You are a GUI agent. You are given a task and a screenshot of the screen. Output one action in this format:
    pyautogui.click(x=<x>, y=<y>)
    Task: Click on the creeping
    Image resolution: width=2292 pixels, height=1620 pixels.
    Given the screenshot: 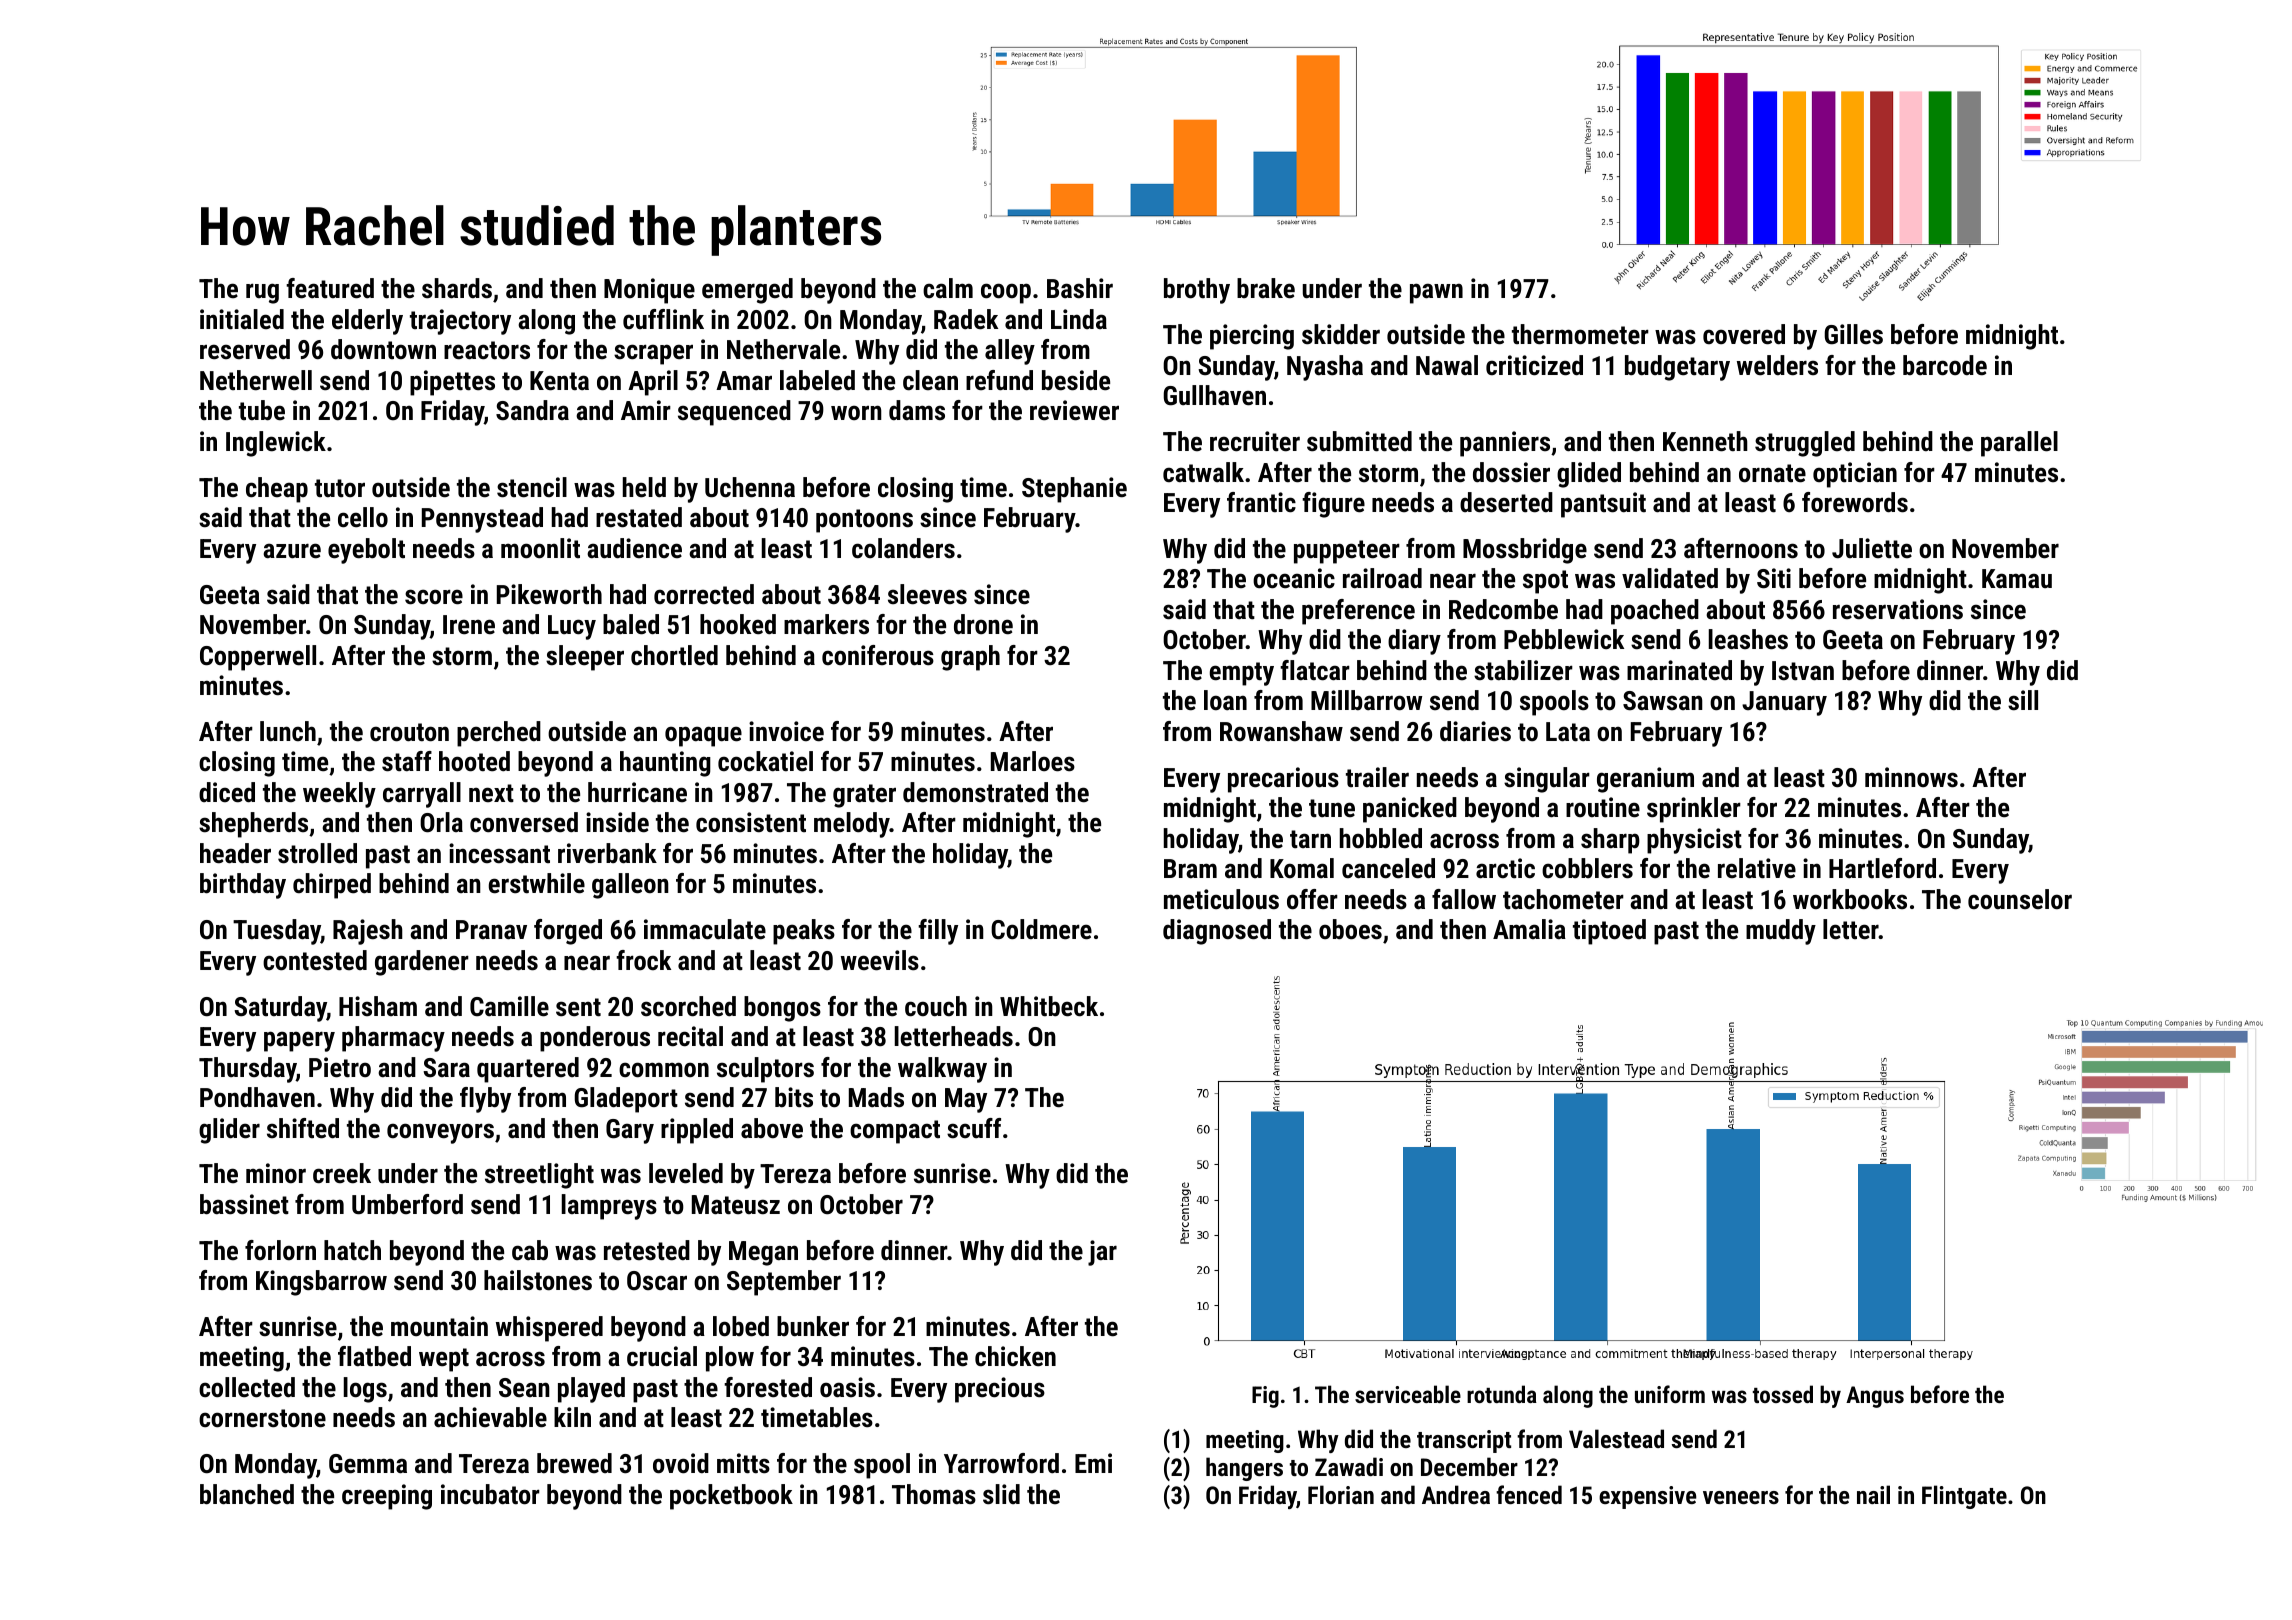 What is the action you would take?
    pyautogui.click(x=387, y=1497)
